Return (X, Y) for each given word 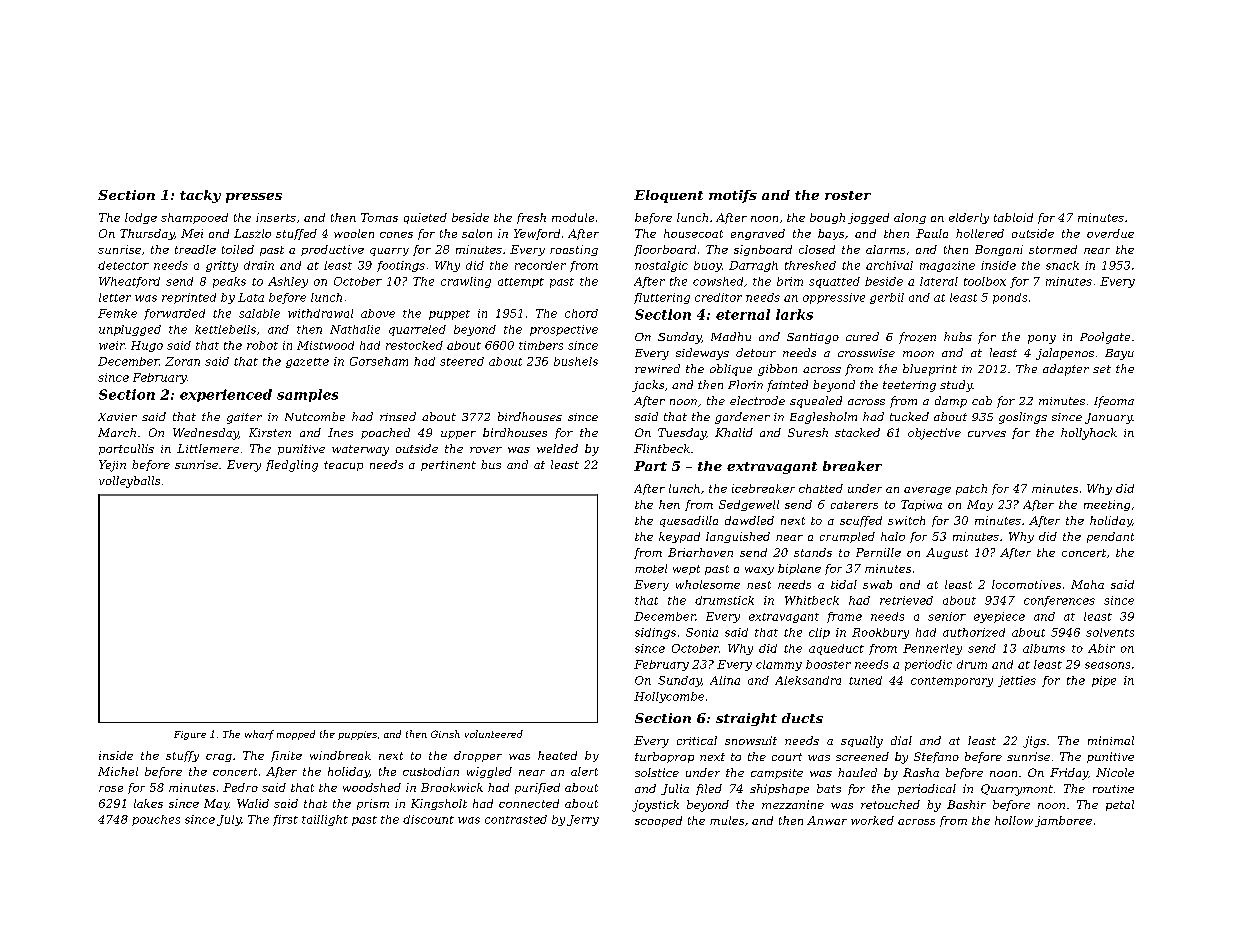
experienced (226, 395)
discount (428, 819)
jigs (1034, 742)
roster (848, 195)
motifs (733, 196)
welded (557, 448)
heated (557, 755)
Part (650, 466)
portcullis (126, 449)
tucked (909, 416)
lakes (148, 803)
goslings (1023, 418)
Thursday (147, 234)
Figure (190, 735)
